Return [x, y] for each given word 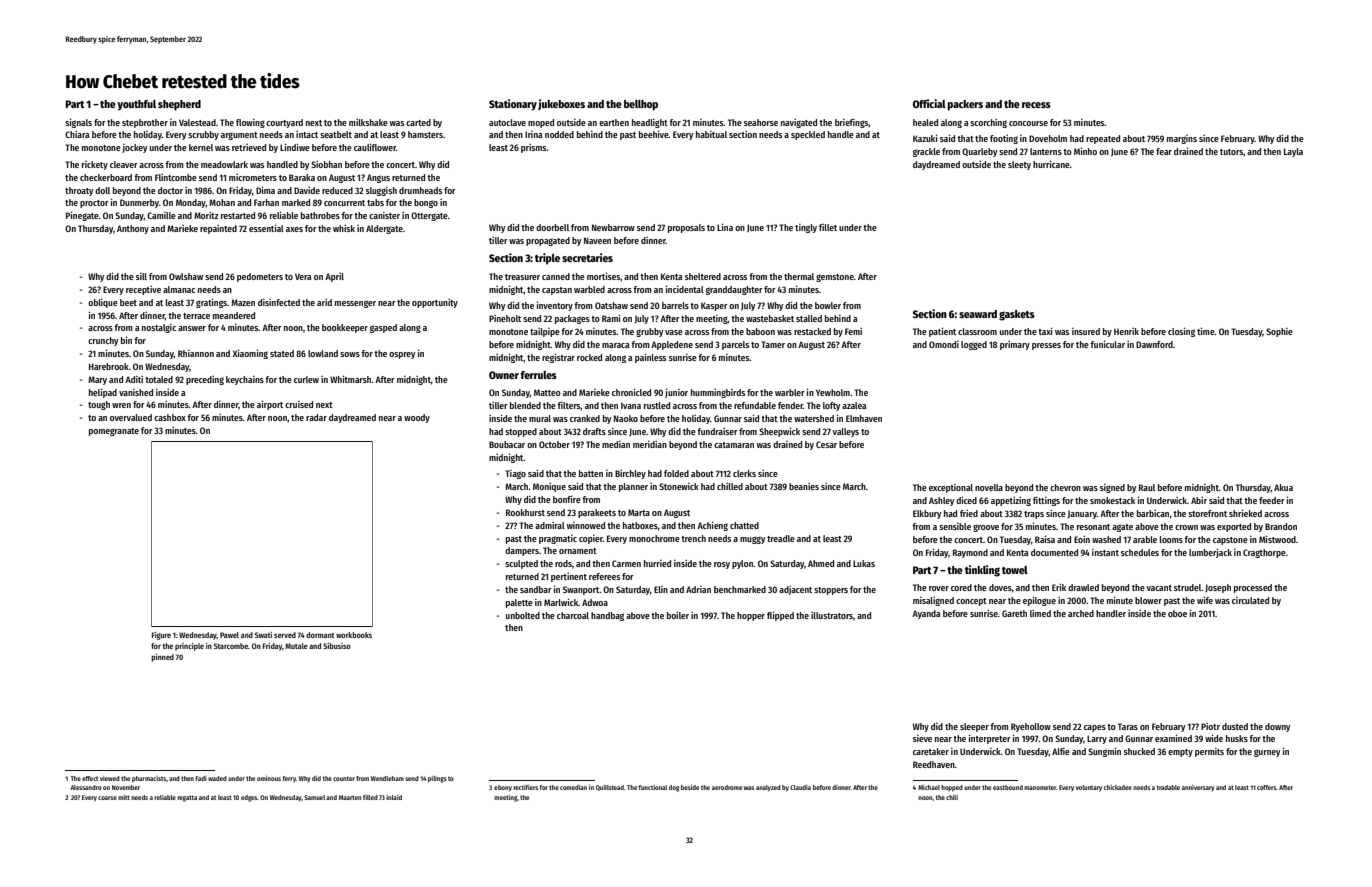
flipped [780, 616]
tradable [1168, 787]
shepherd [179, 105]
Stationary [513, 105]
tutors [1231, 152]
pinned [162, 658]
